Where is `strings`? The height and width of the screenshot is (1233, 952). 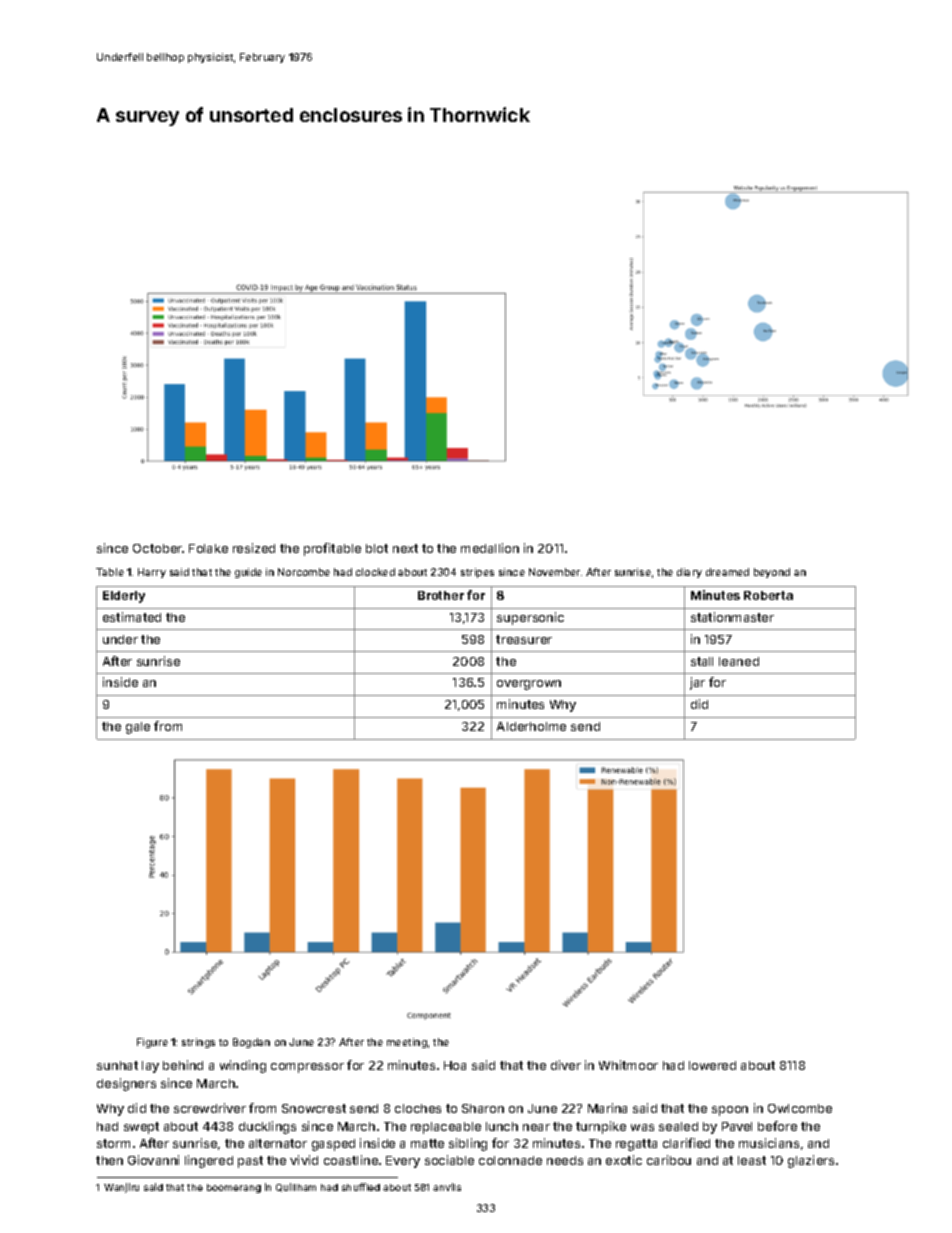 strings is located at coordinates (198, 1043).
